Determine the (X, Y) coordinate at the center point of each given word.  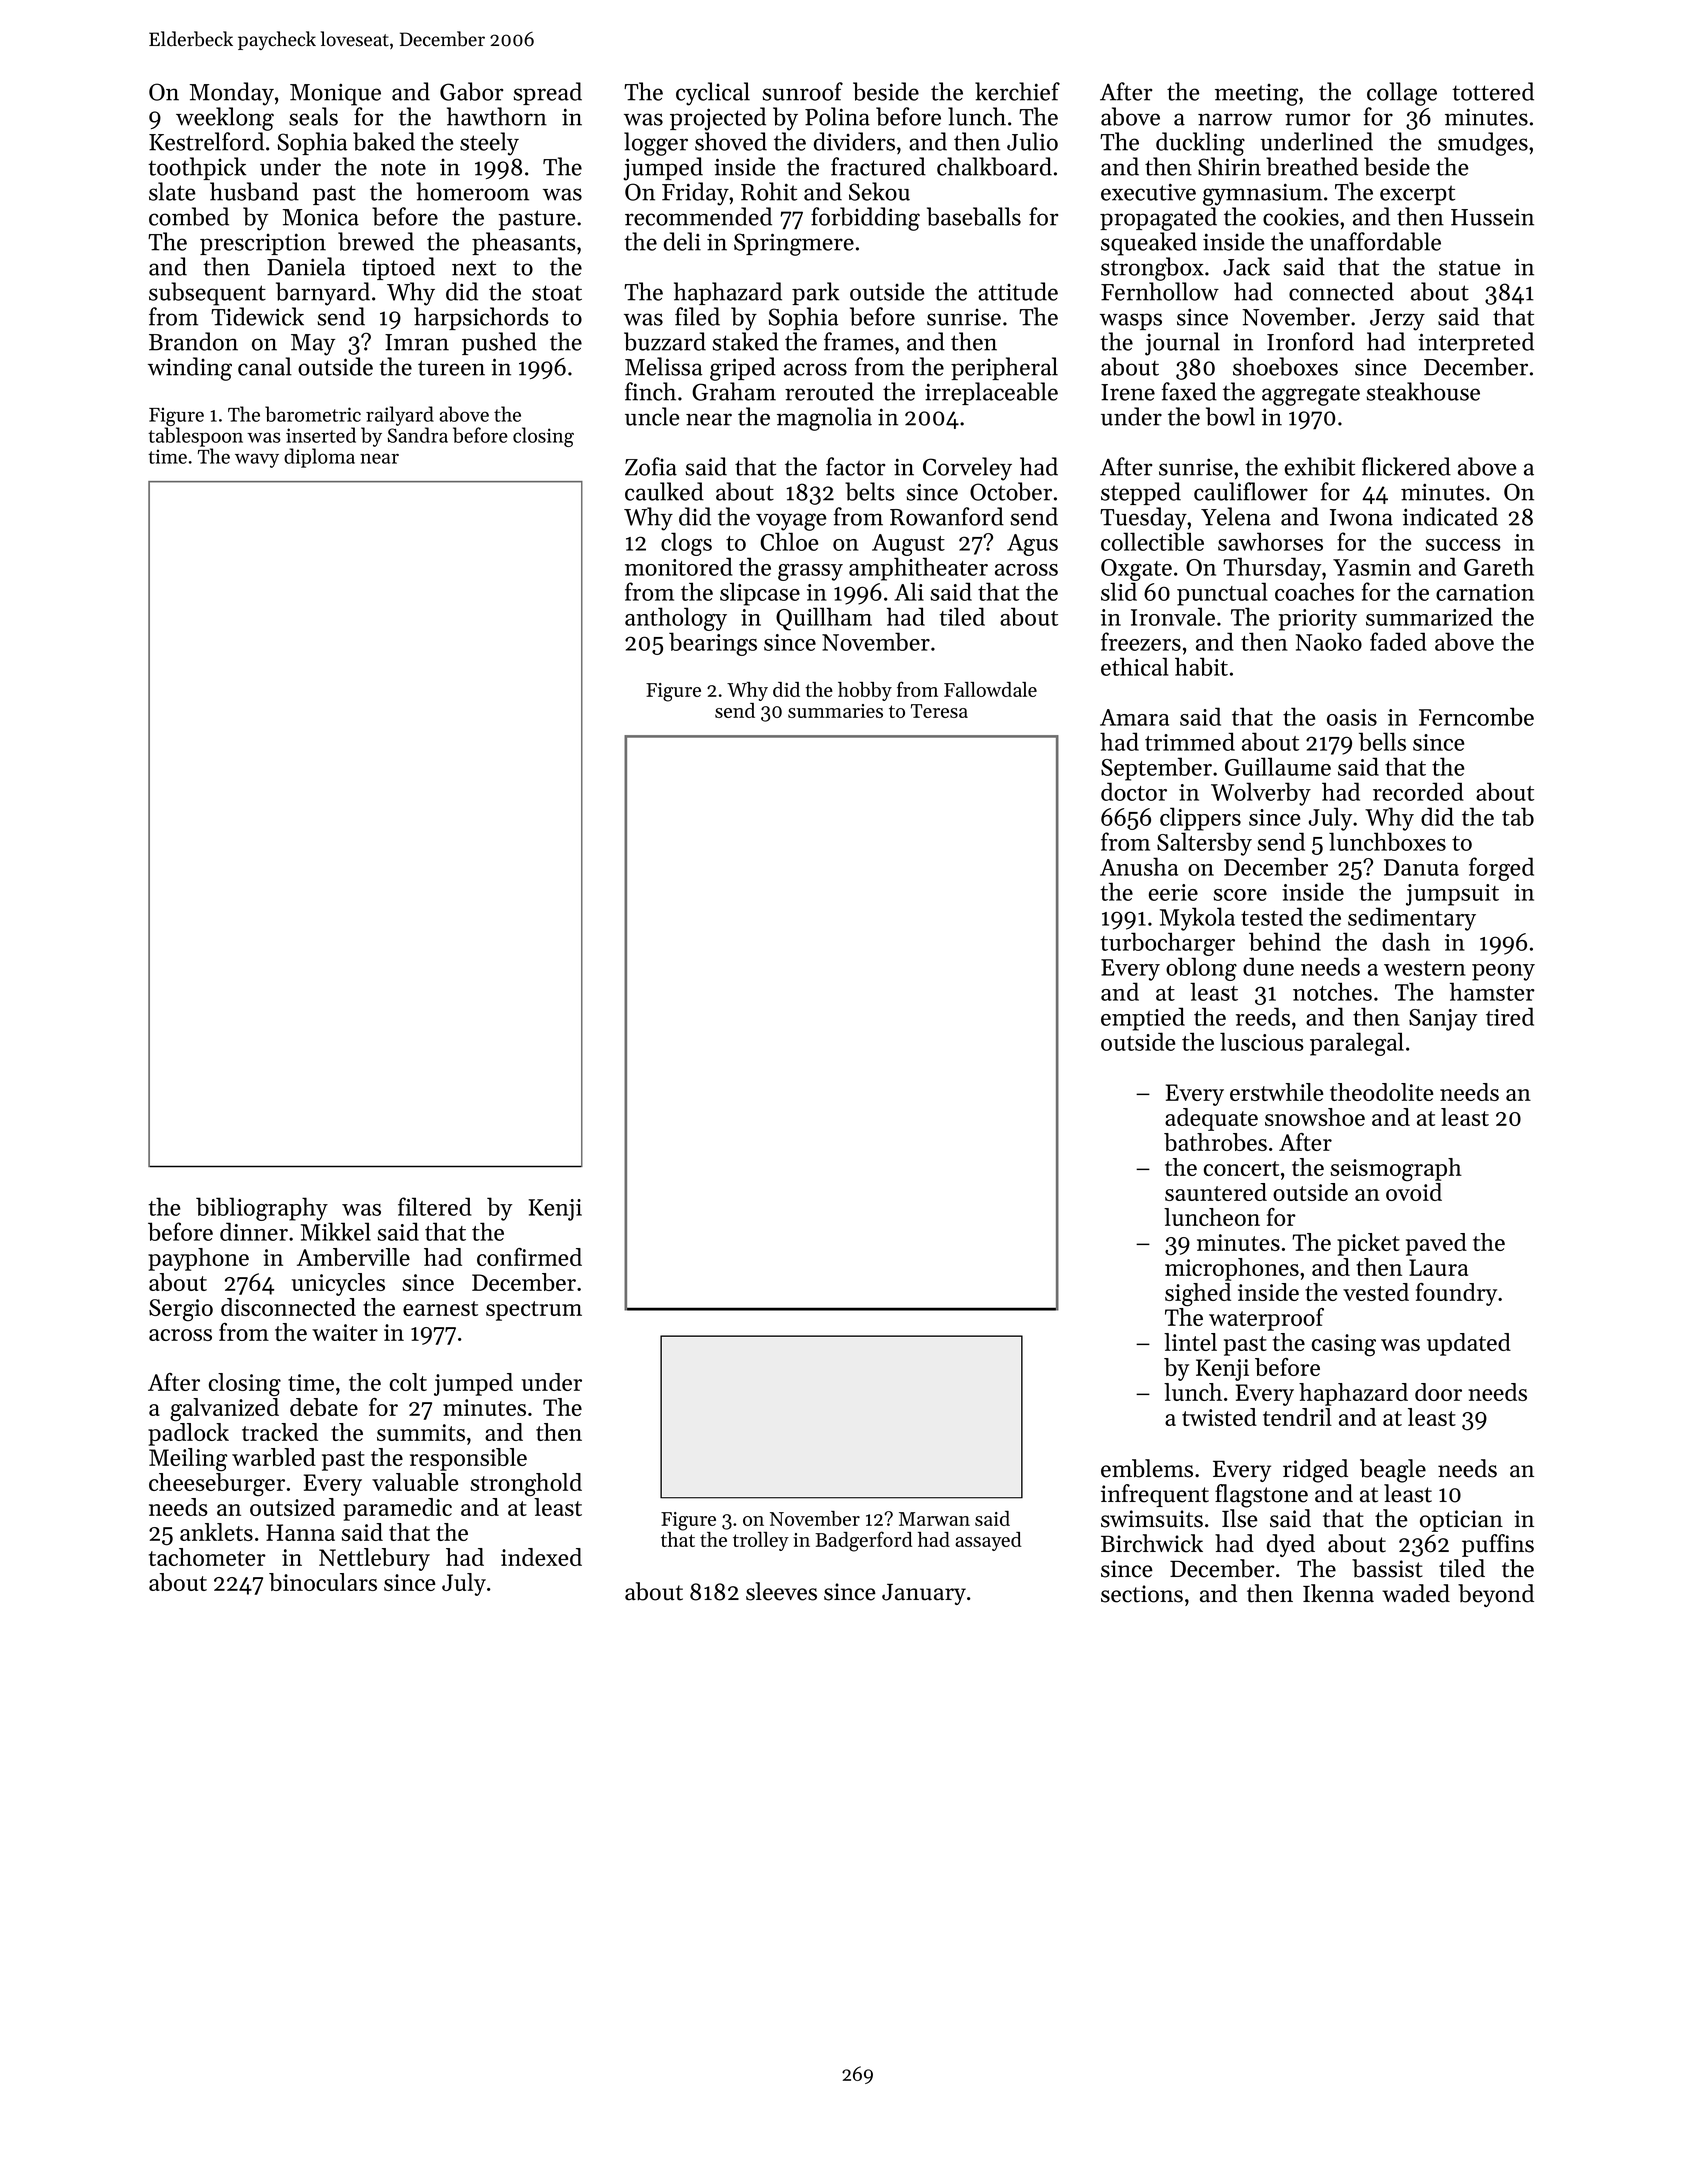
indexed (541, 1557)
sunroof (803, 91)
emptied (1143, 1019)
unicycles (338, 1284)
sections (1142, 1594)
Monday (232, 94)
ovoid (1414, 1192)
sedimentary (1412, 919)
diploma (319, 458)
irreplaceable (991, 393)
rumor (1318, 119)
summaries (835, 711)
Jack (1246, 266)
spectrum (534, 1311)
